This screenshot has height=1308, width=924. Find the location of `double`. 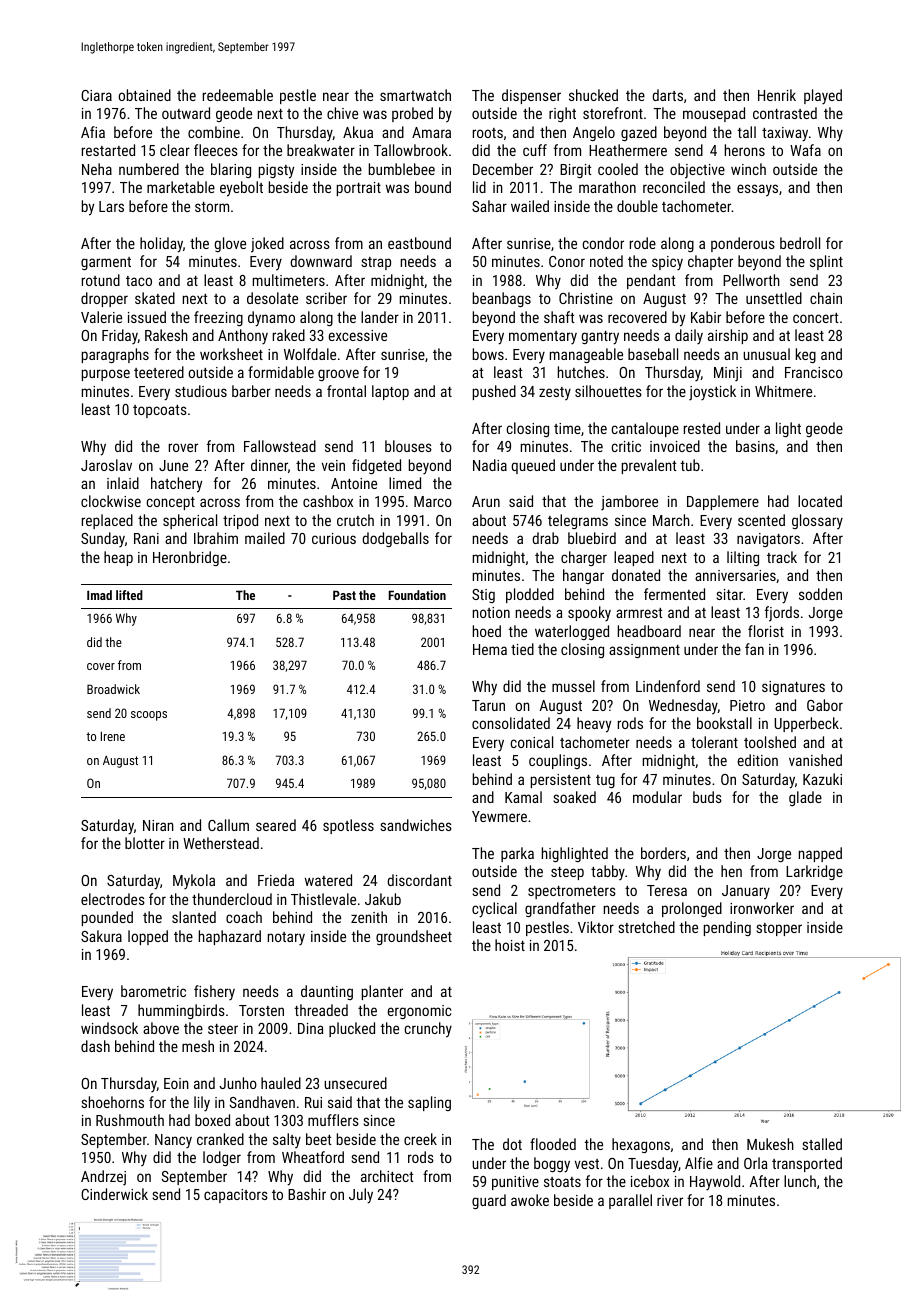

double is located at coordinates (637, 206).
